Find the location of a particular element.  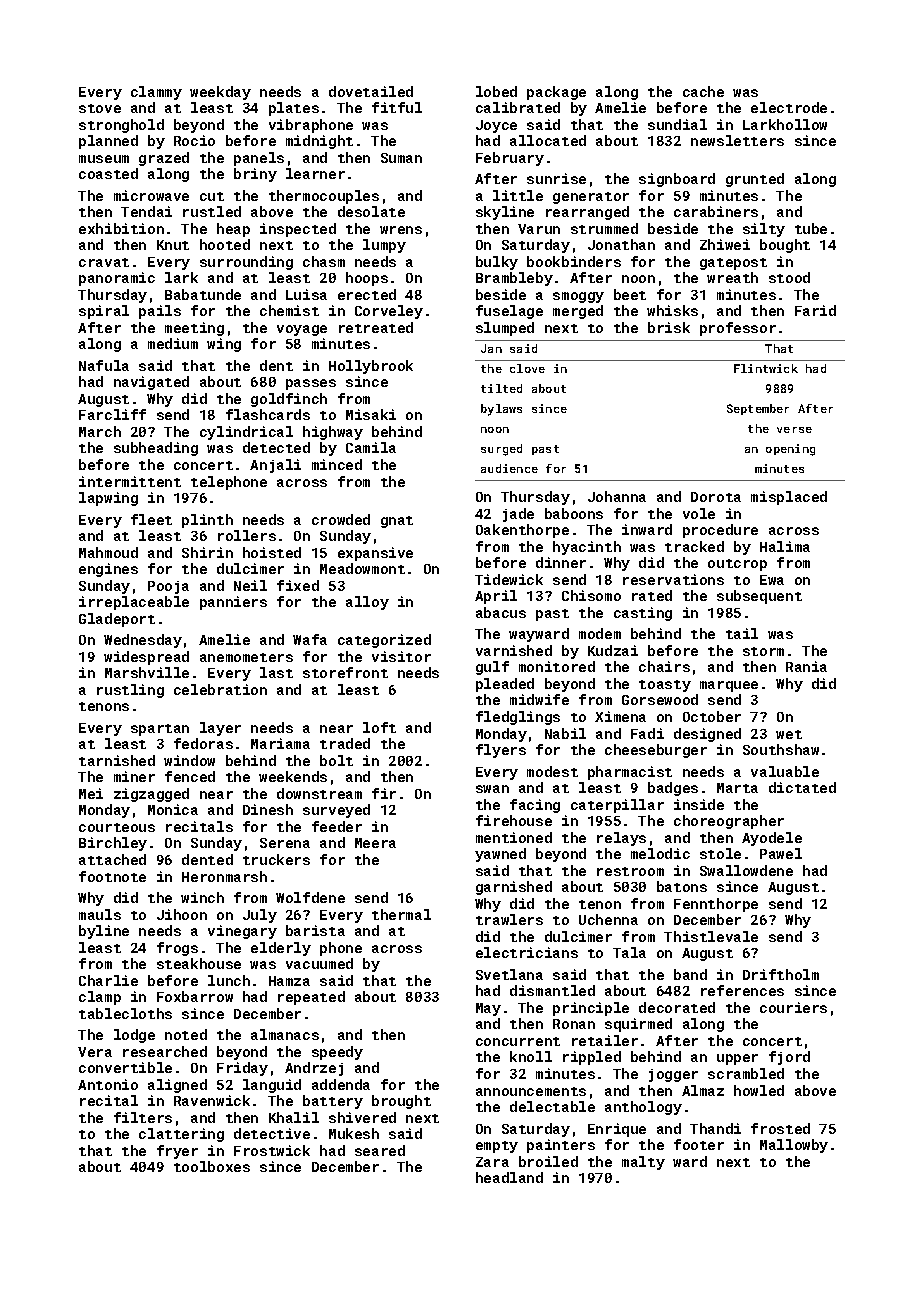

March is located at coordinates (100, 431).
